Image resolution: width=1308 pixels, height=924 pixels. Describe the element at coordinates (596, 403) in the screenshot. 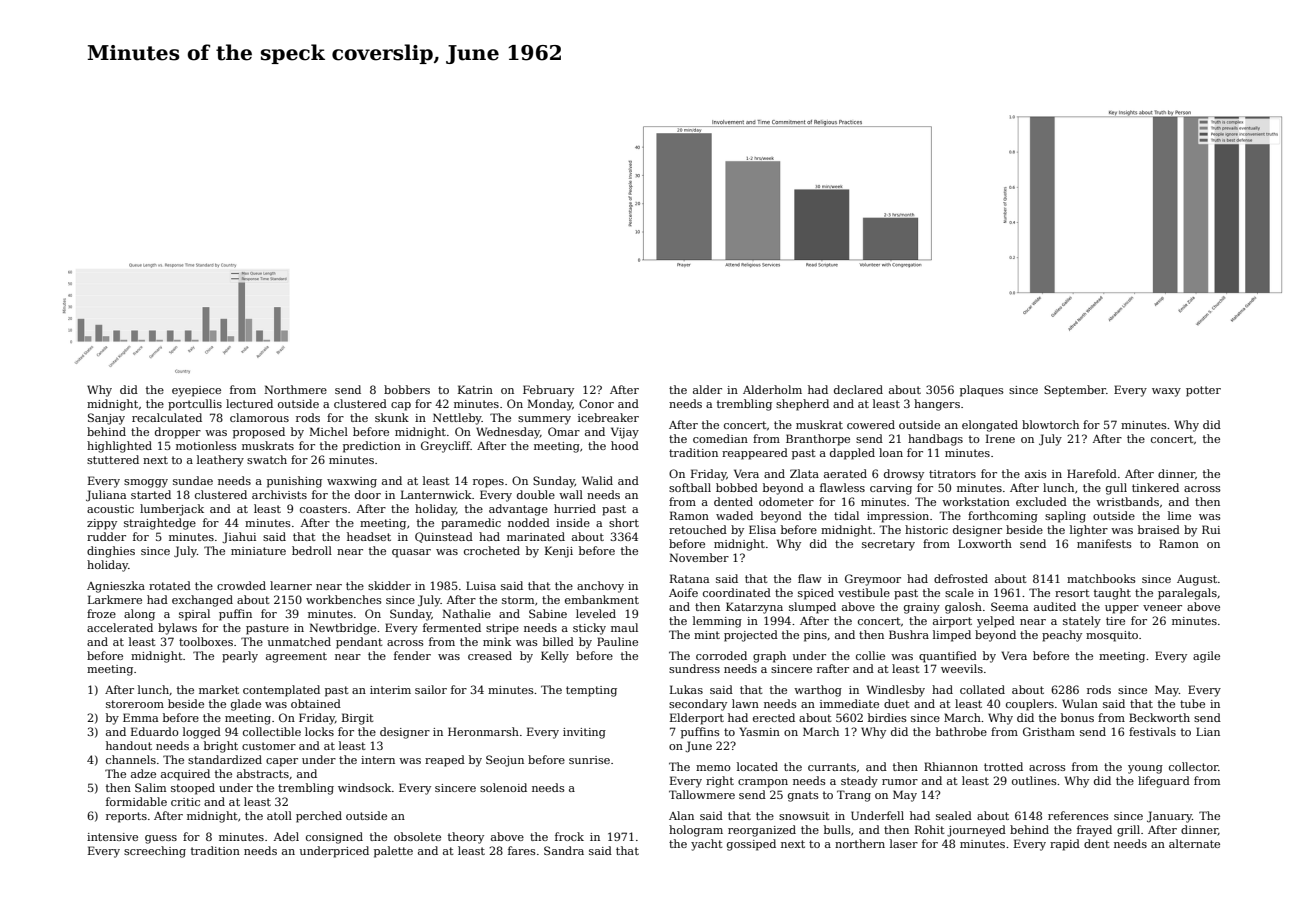

I see `Conor` at that location.
